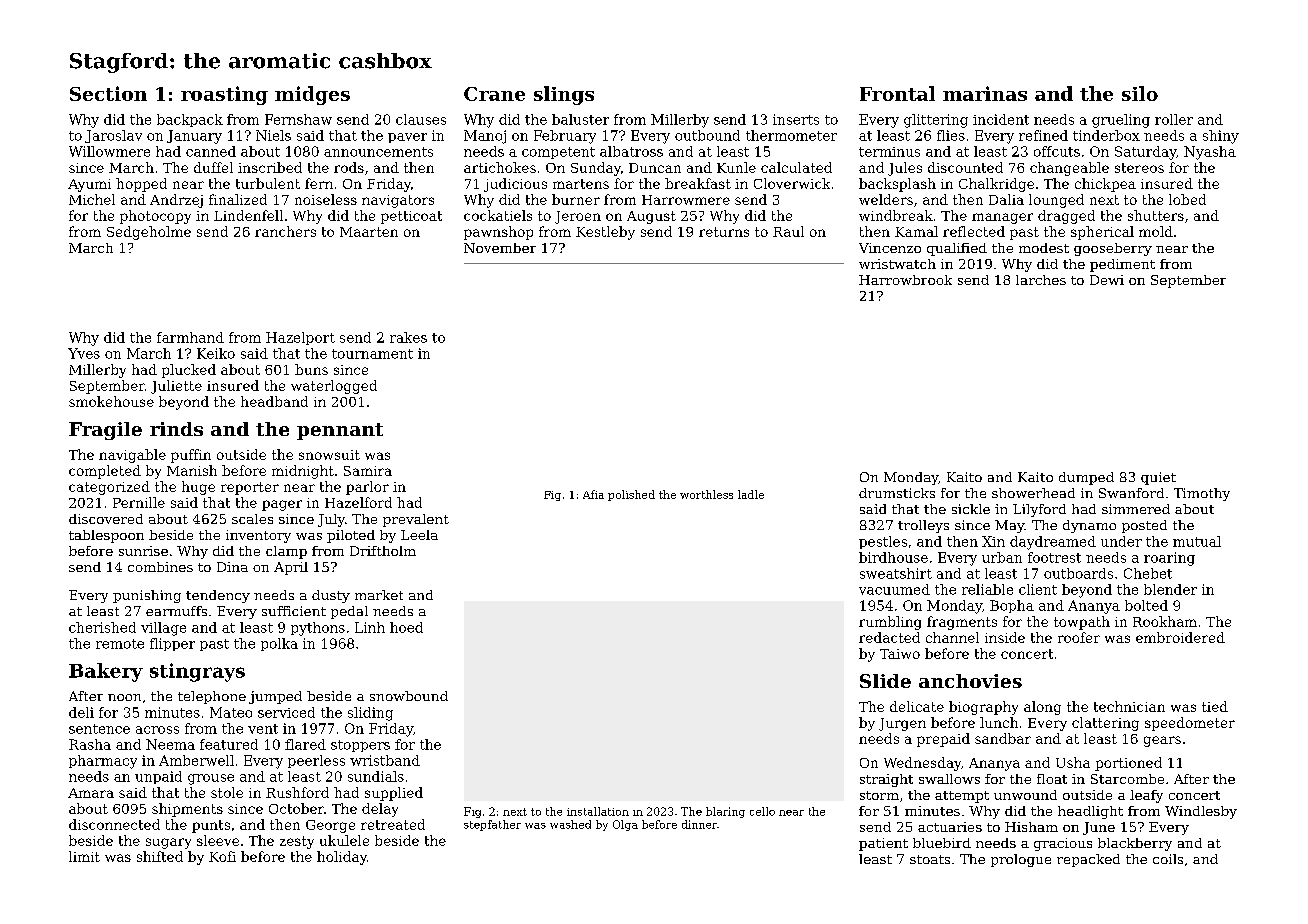 Image resolution: width=1308 pixels, height=924 pixels. Describe the element at coordinates (985, 93) in the screenshot. I see `marinas` at that location.
